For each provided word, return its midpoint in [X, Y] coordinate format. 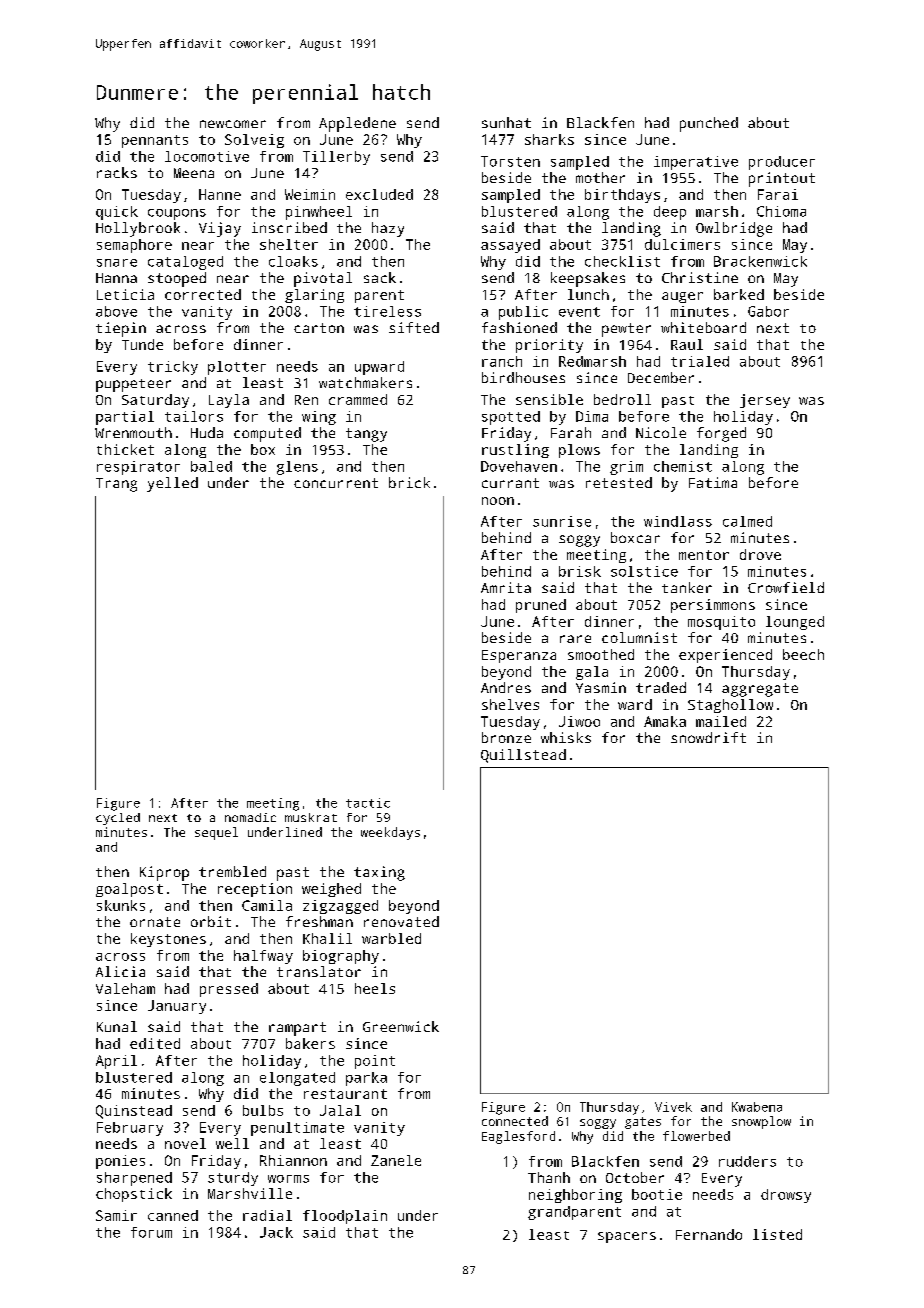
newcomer [233, 124]
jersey [765, 401]
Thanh [549, 1177]
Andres [506, 687]
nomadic [250, 817]
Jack [276, 1232]
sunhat [506, 122]
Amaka [665, 721]
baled [211, 466]
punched [709, 124]
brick [409, 482]
